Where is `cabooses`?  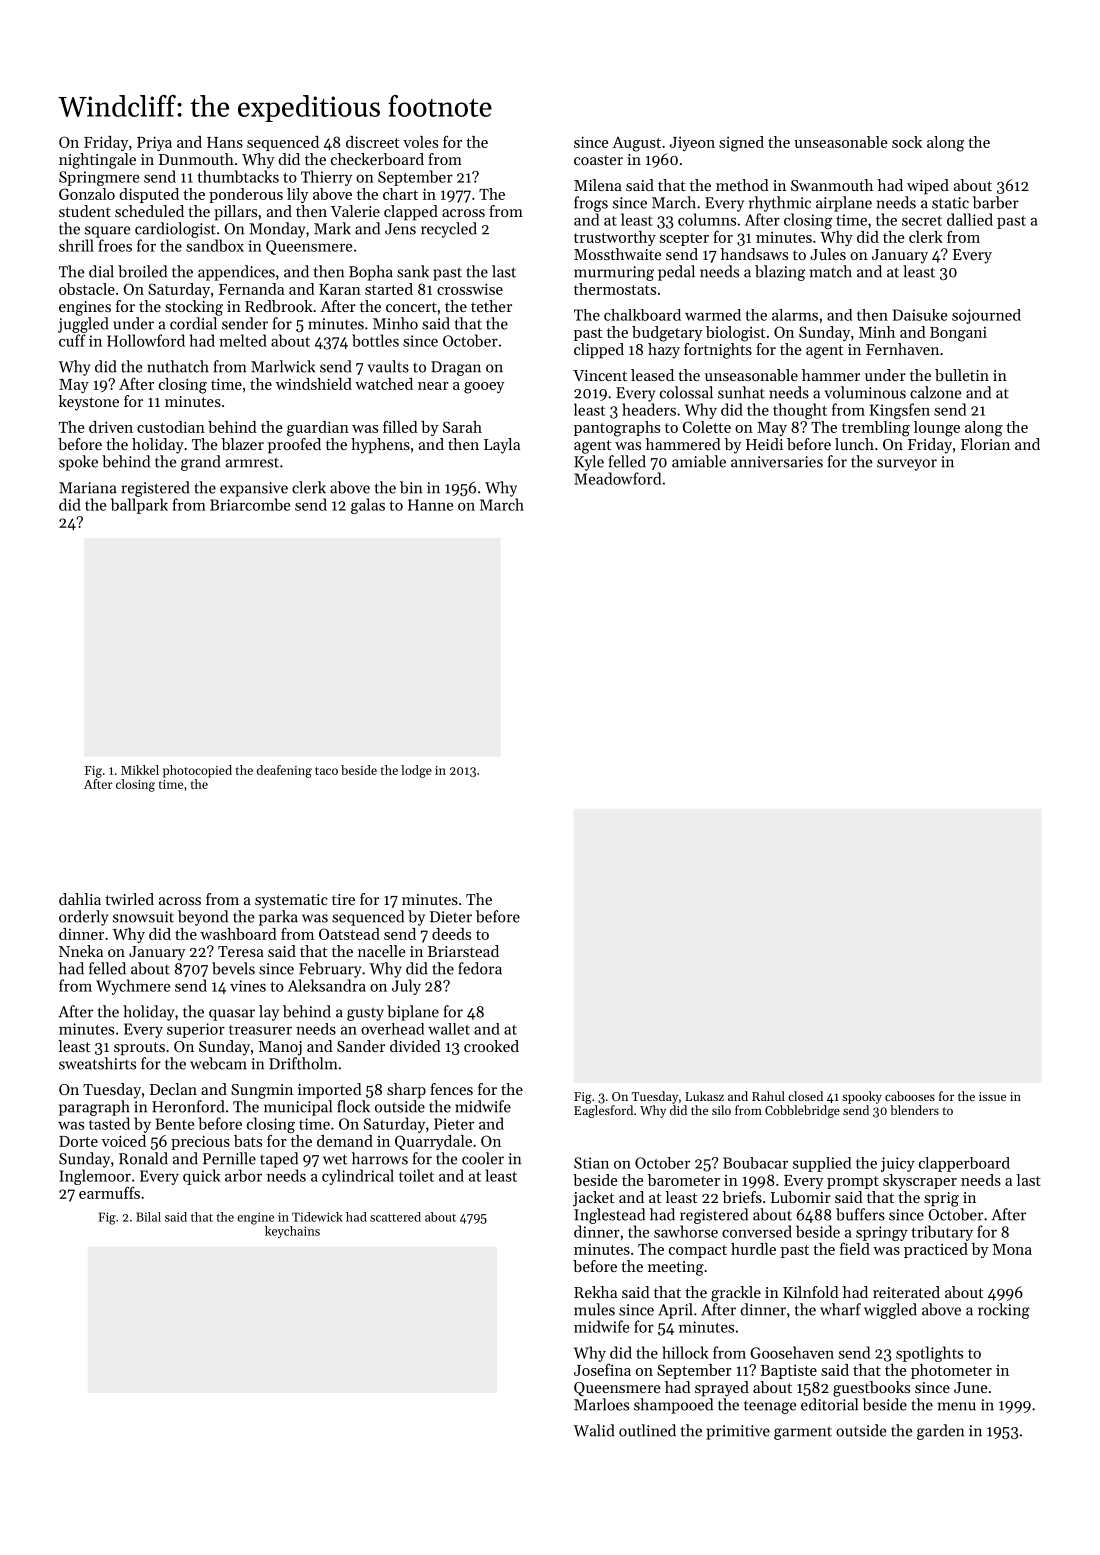
cabooses is located at coordinates (910, 1096).
